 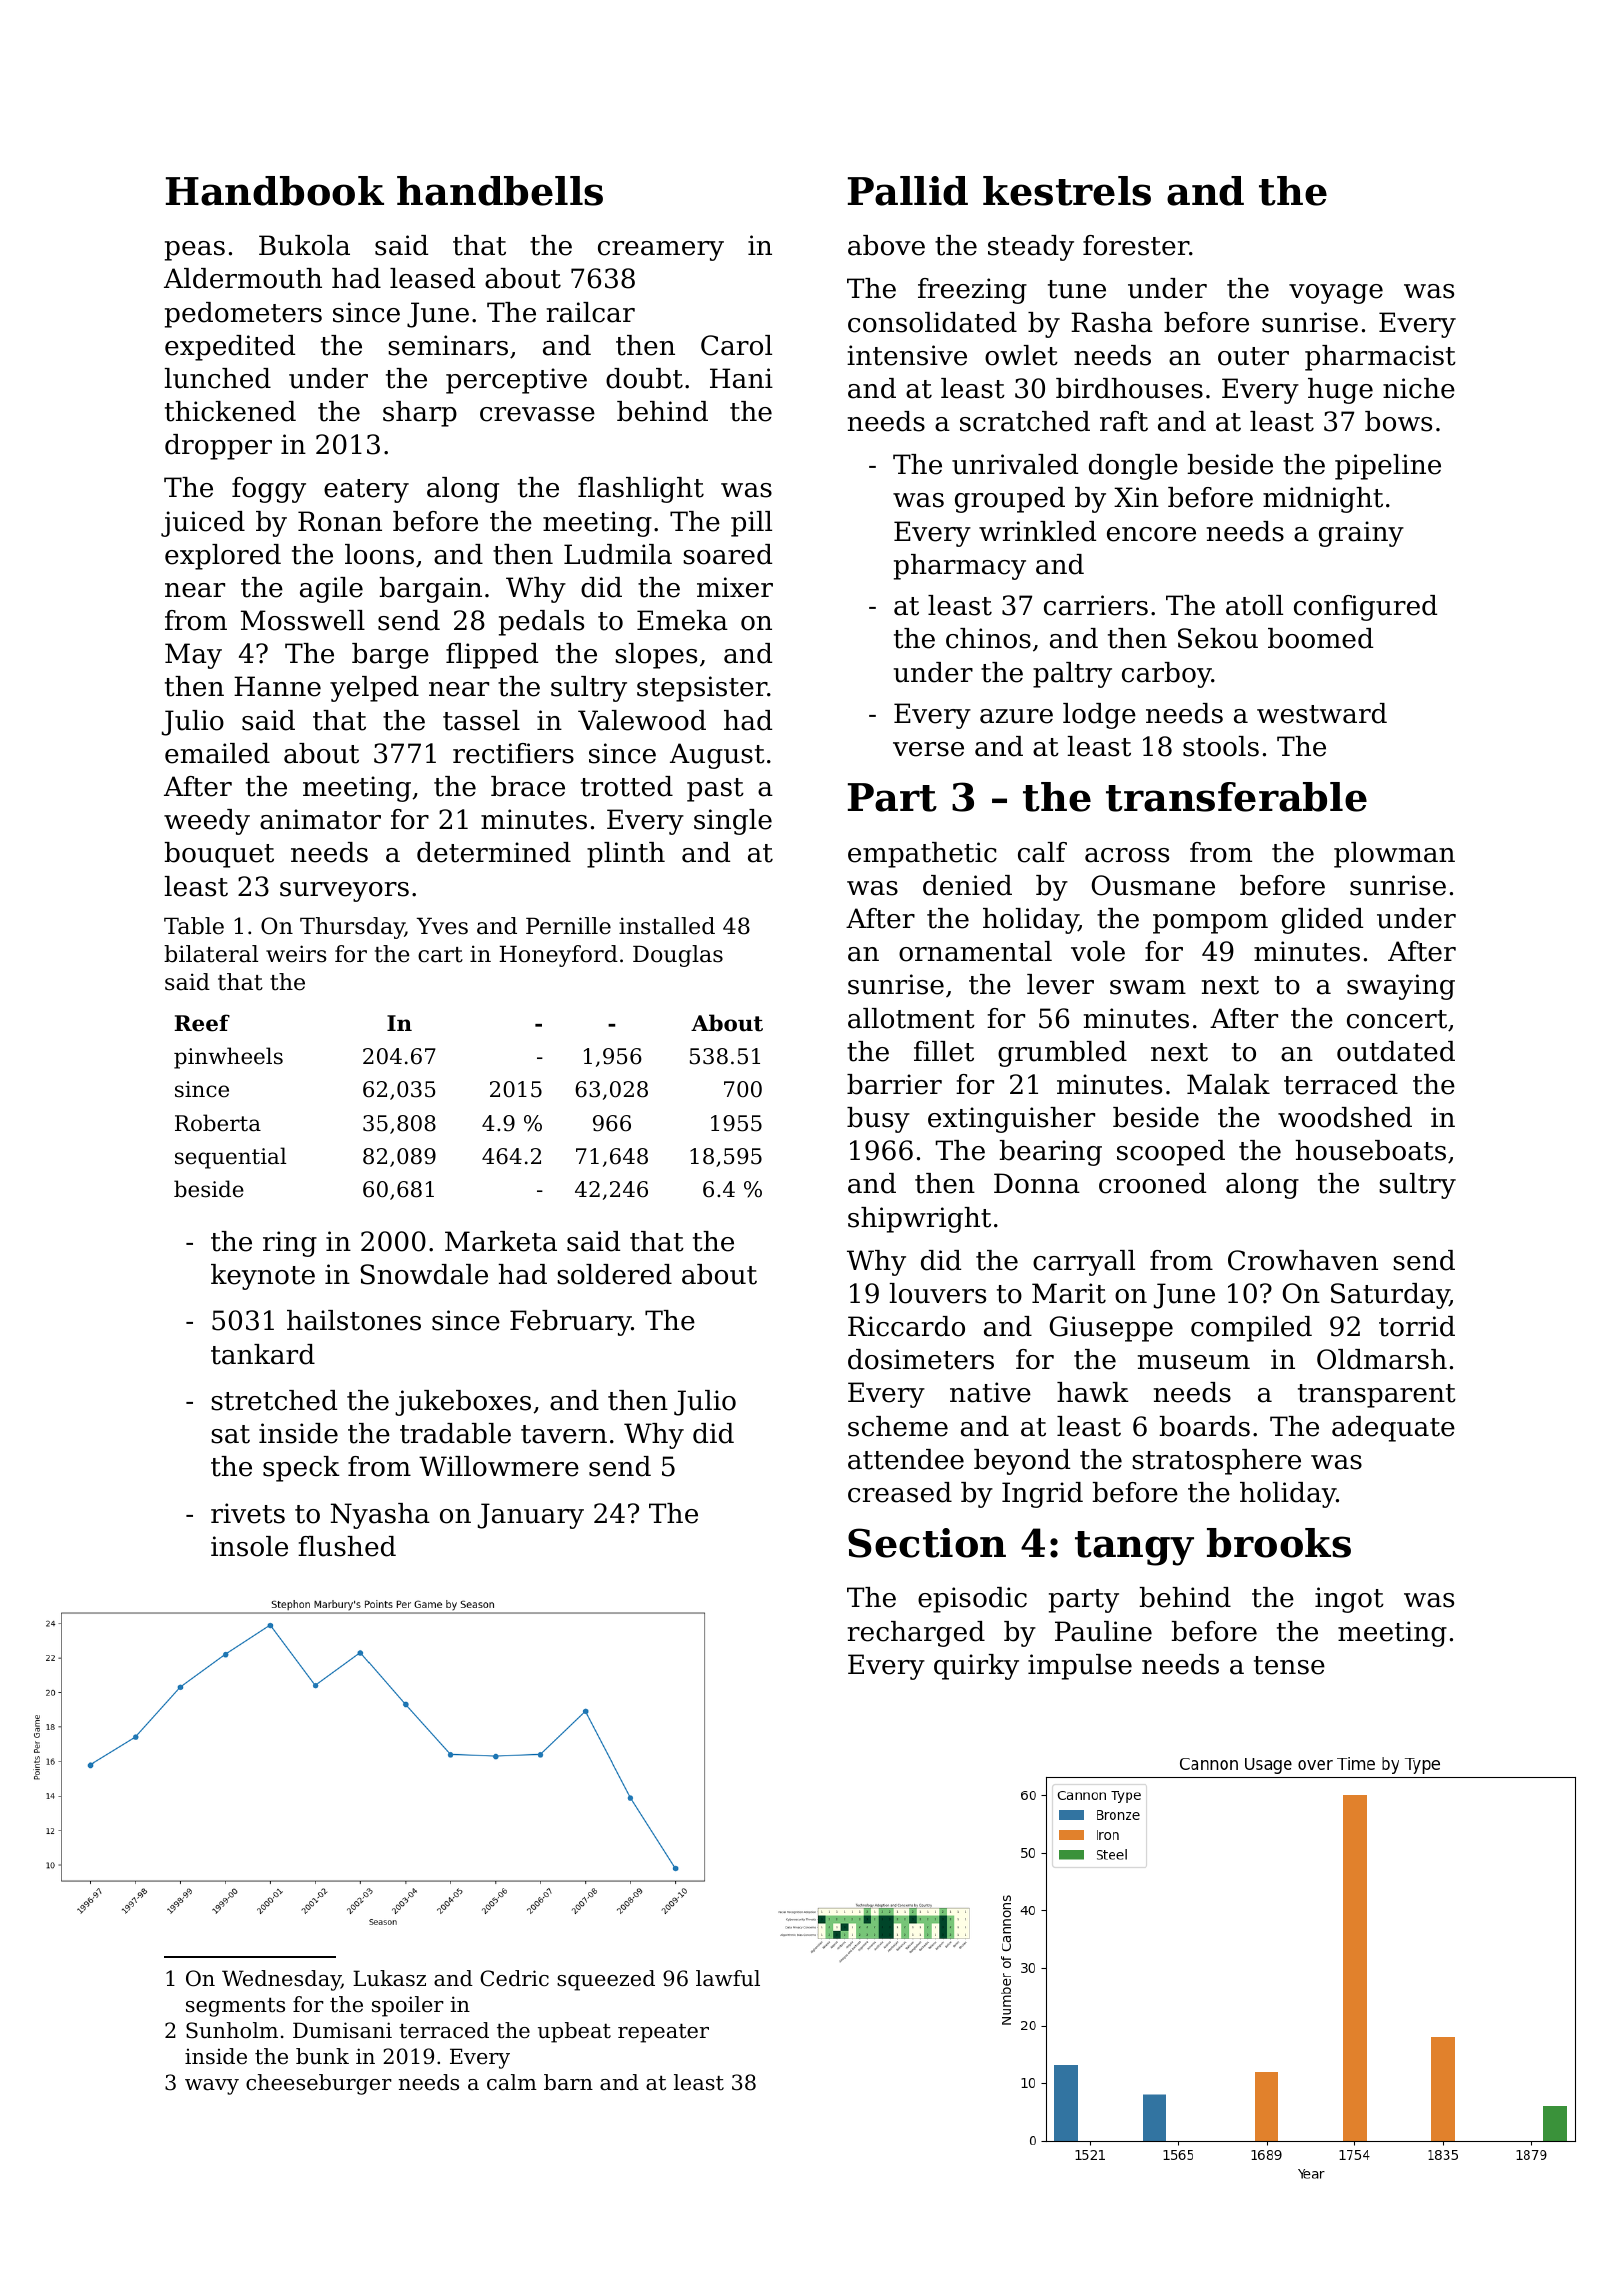 I want to click on determined, so click(x=494, y=852).
